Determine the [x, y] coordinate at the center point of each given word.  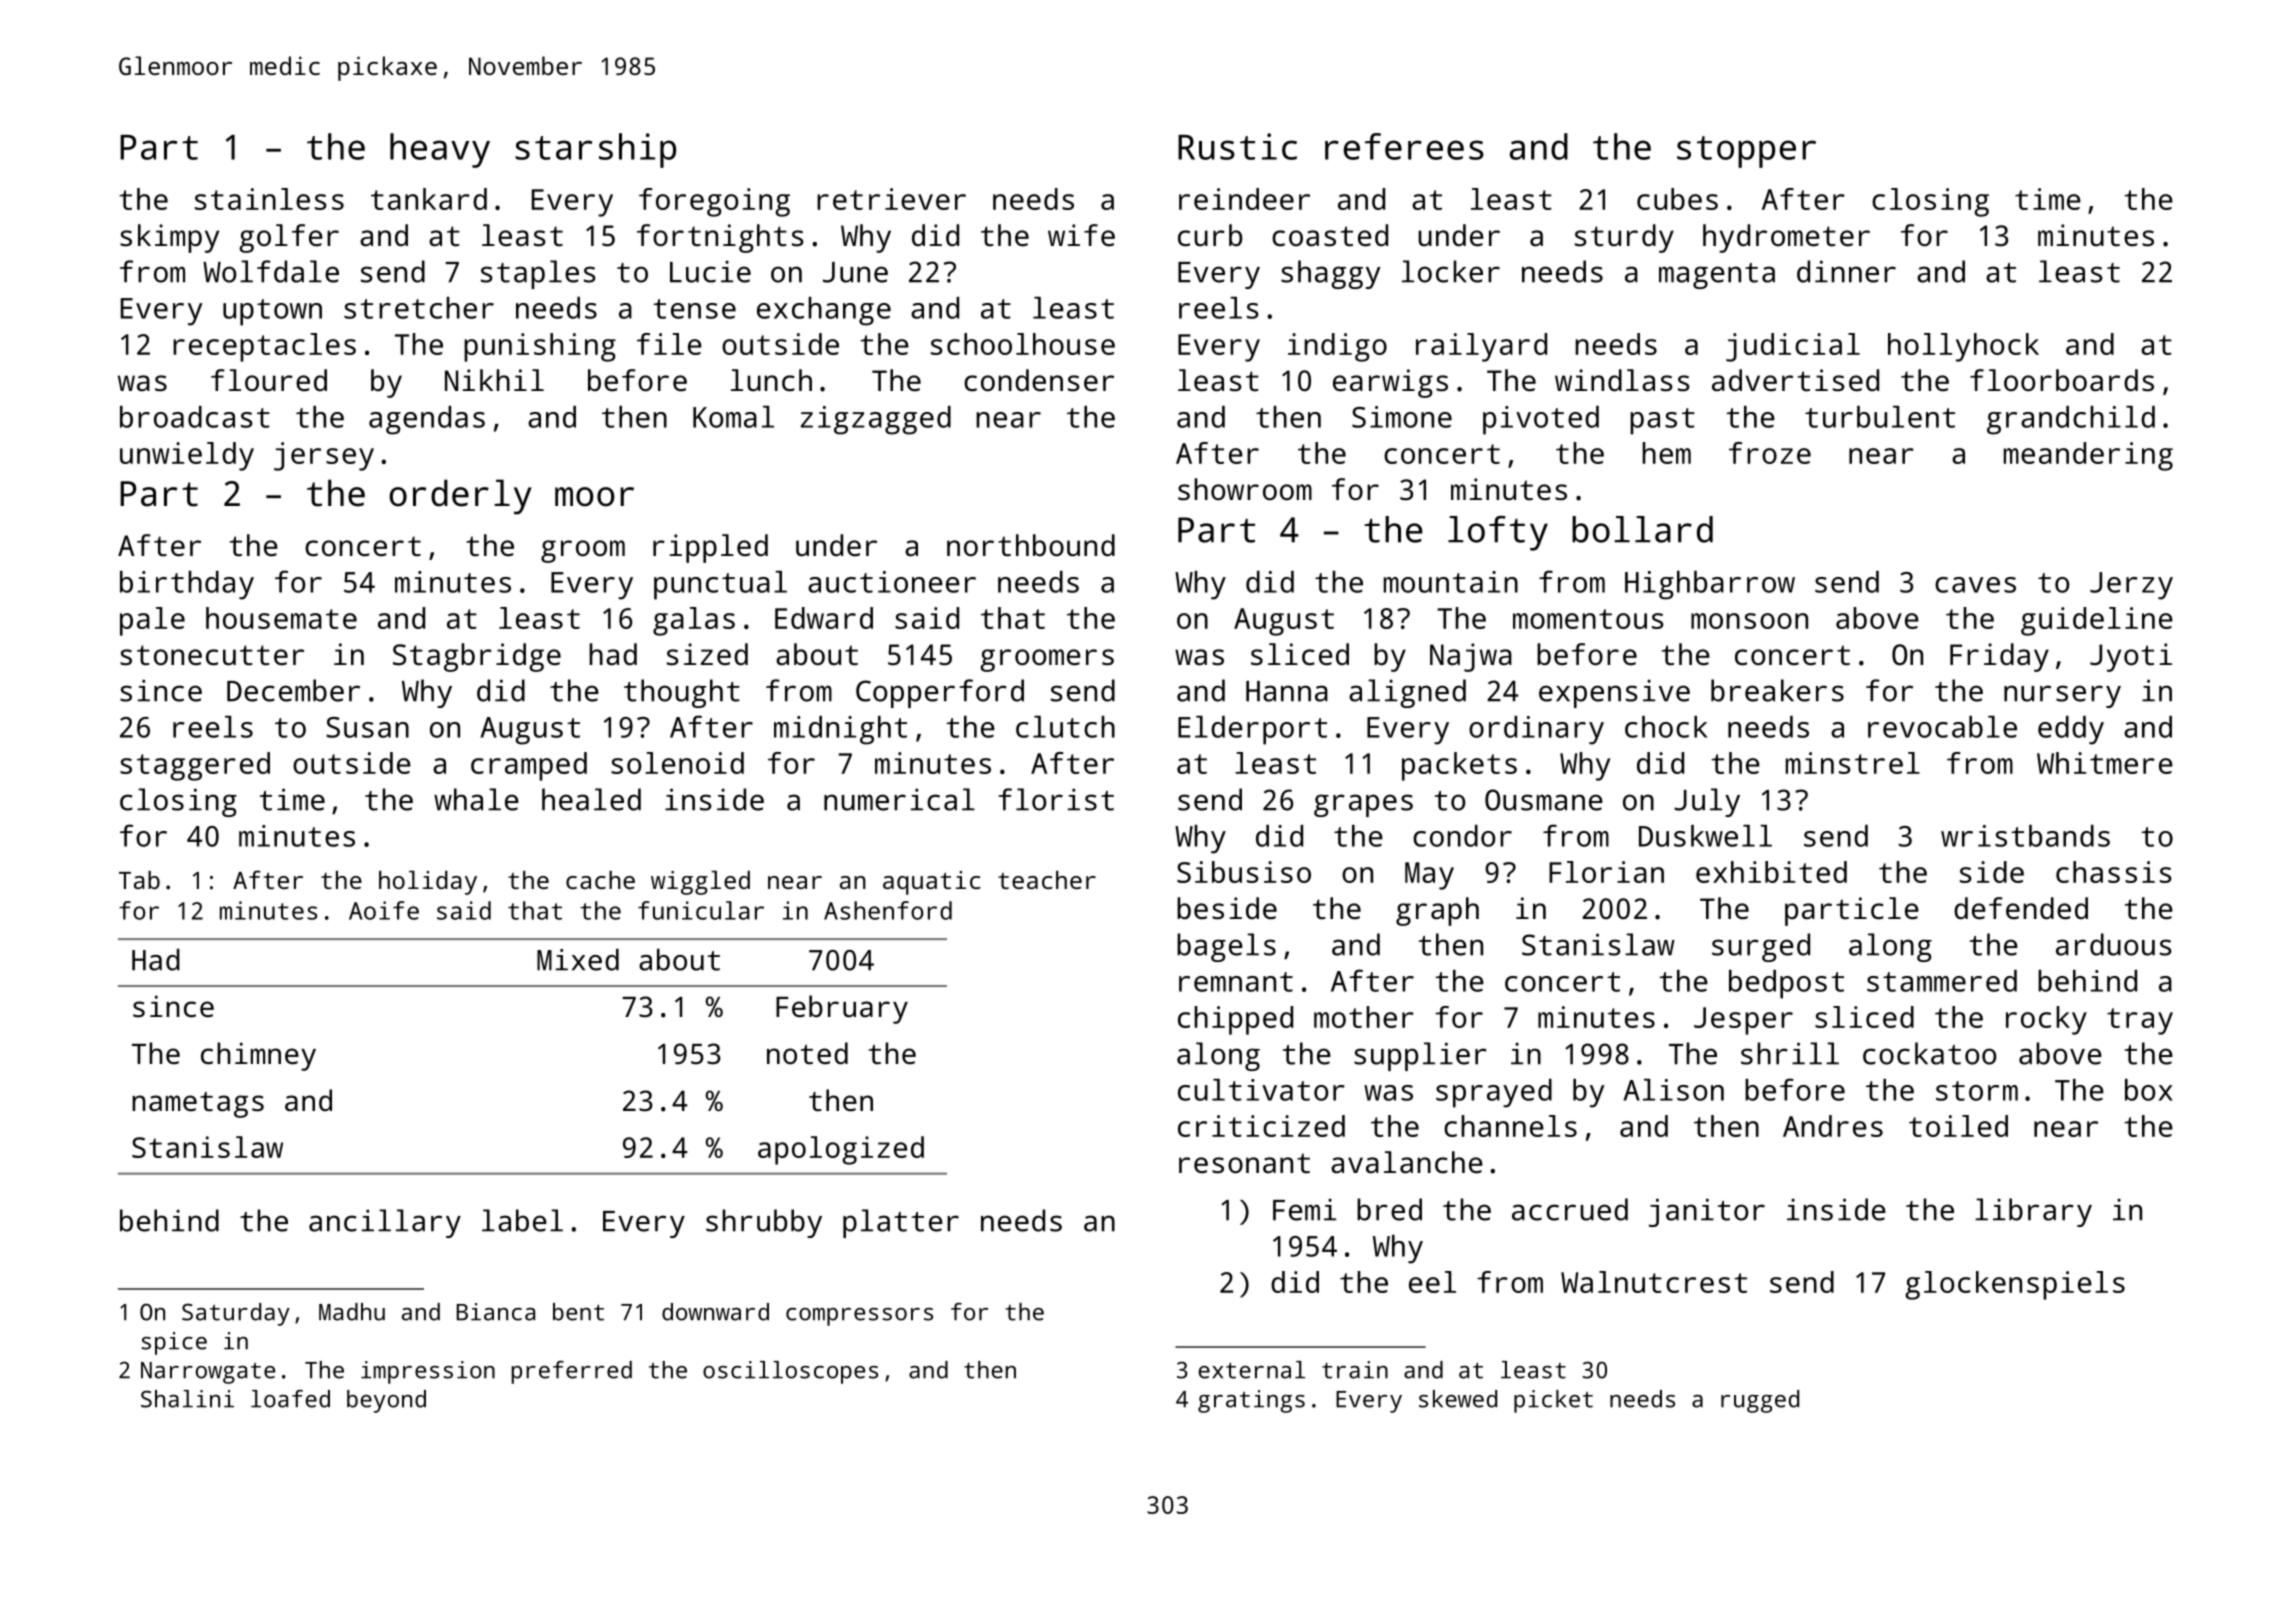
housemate [281, 618]
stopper [1746, 152]
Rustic [1237, 146]
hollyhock [1963, 347]
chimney [258, 1056]
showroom [1245, 489]
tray [2140, 1021]
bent [578, 1312]
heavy [440, 150]
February [842, 1009]
